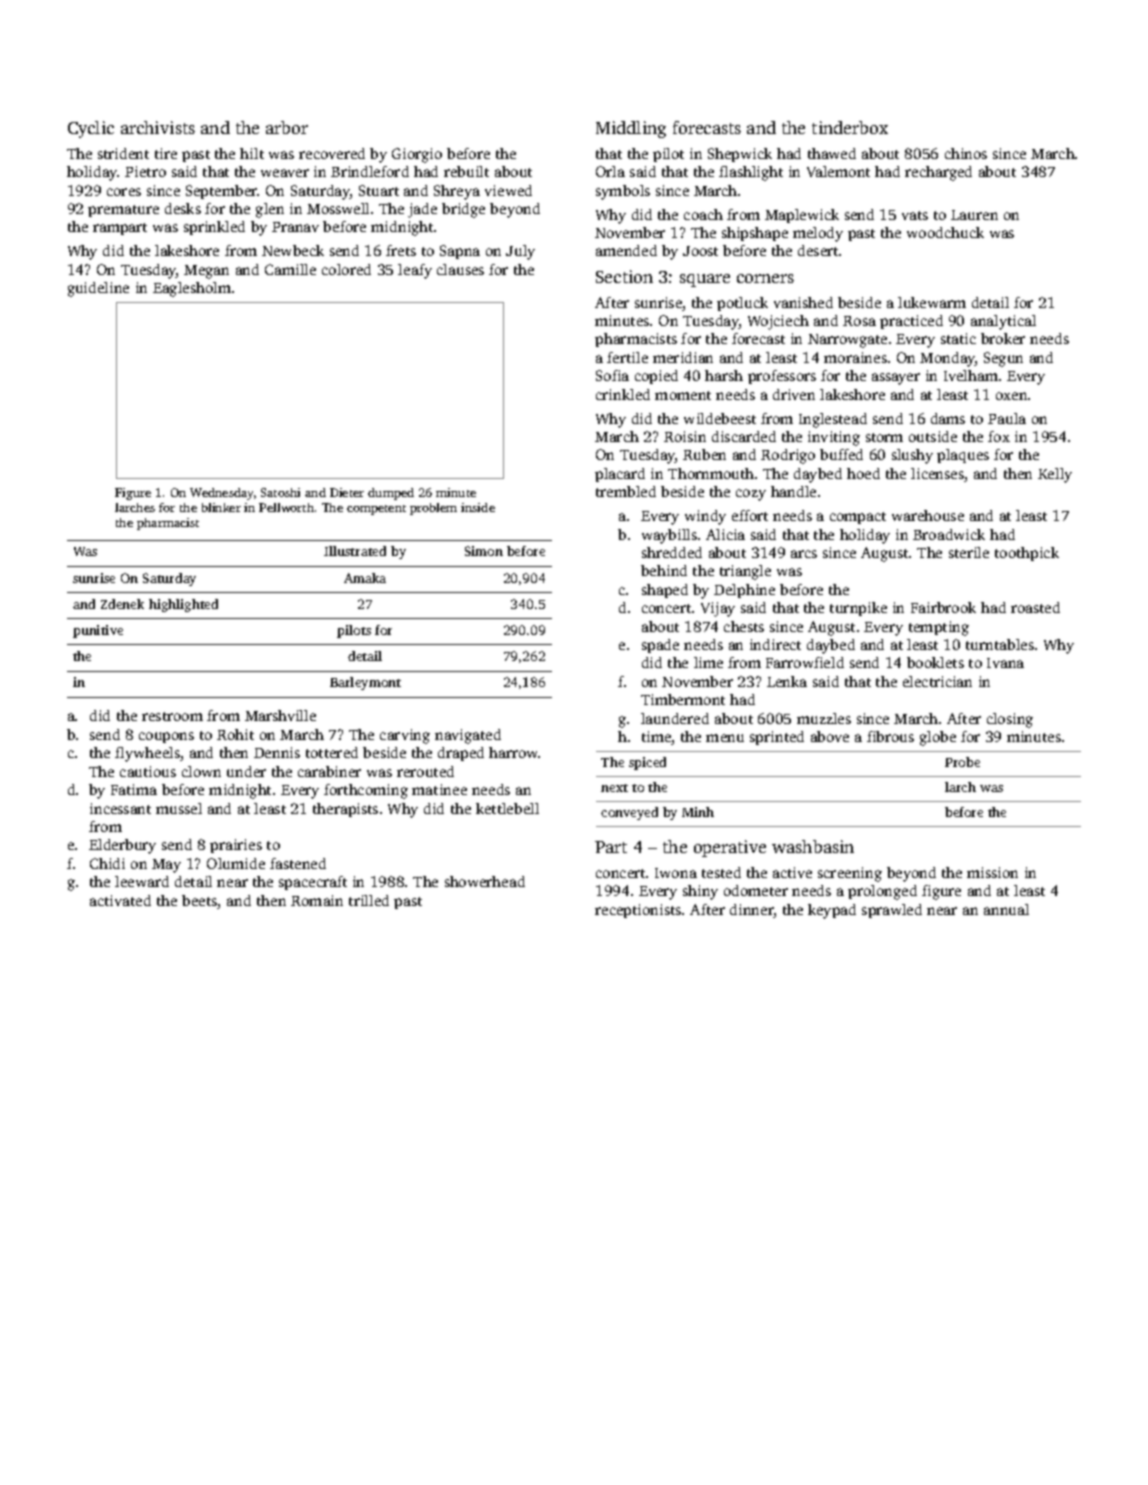 The width and height of the screenshot is (1148, 1485). Describe the element at coordinates (962, 762) in the screenshot. I see `Probe` at that location.
